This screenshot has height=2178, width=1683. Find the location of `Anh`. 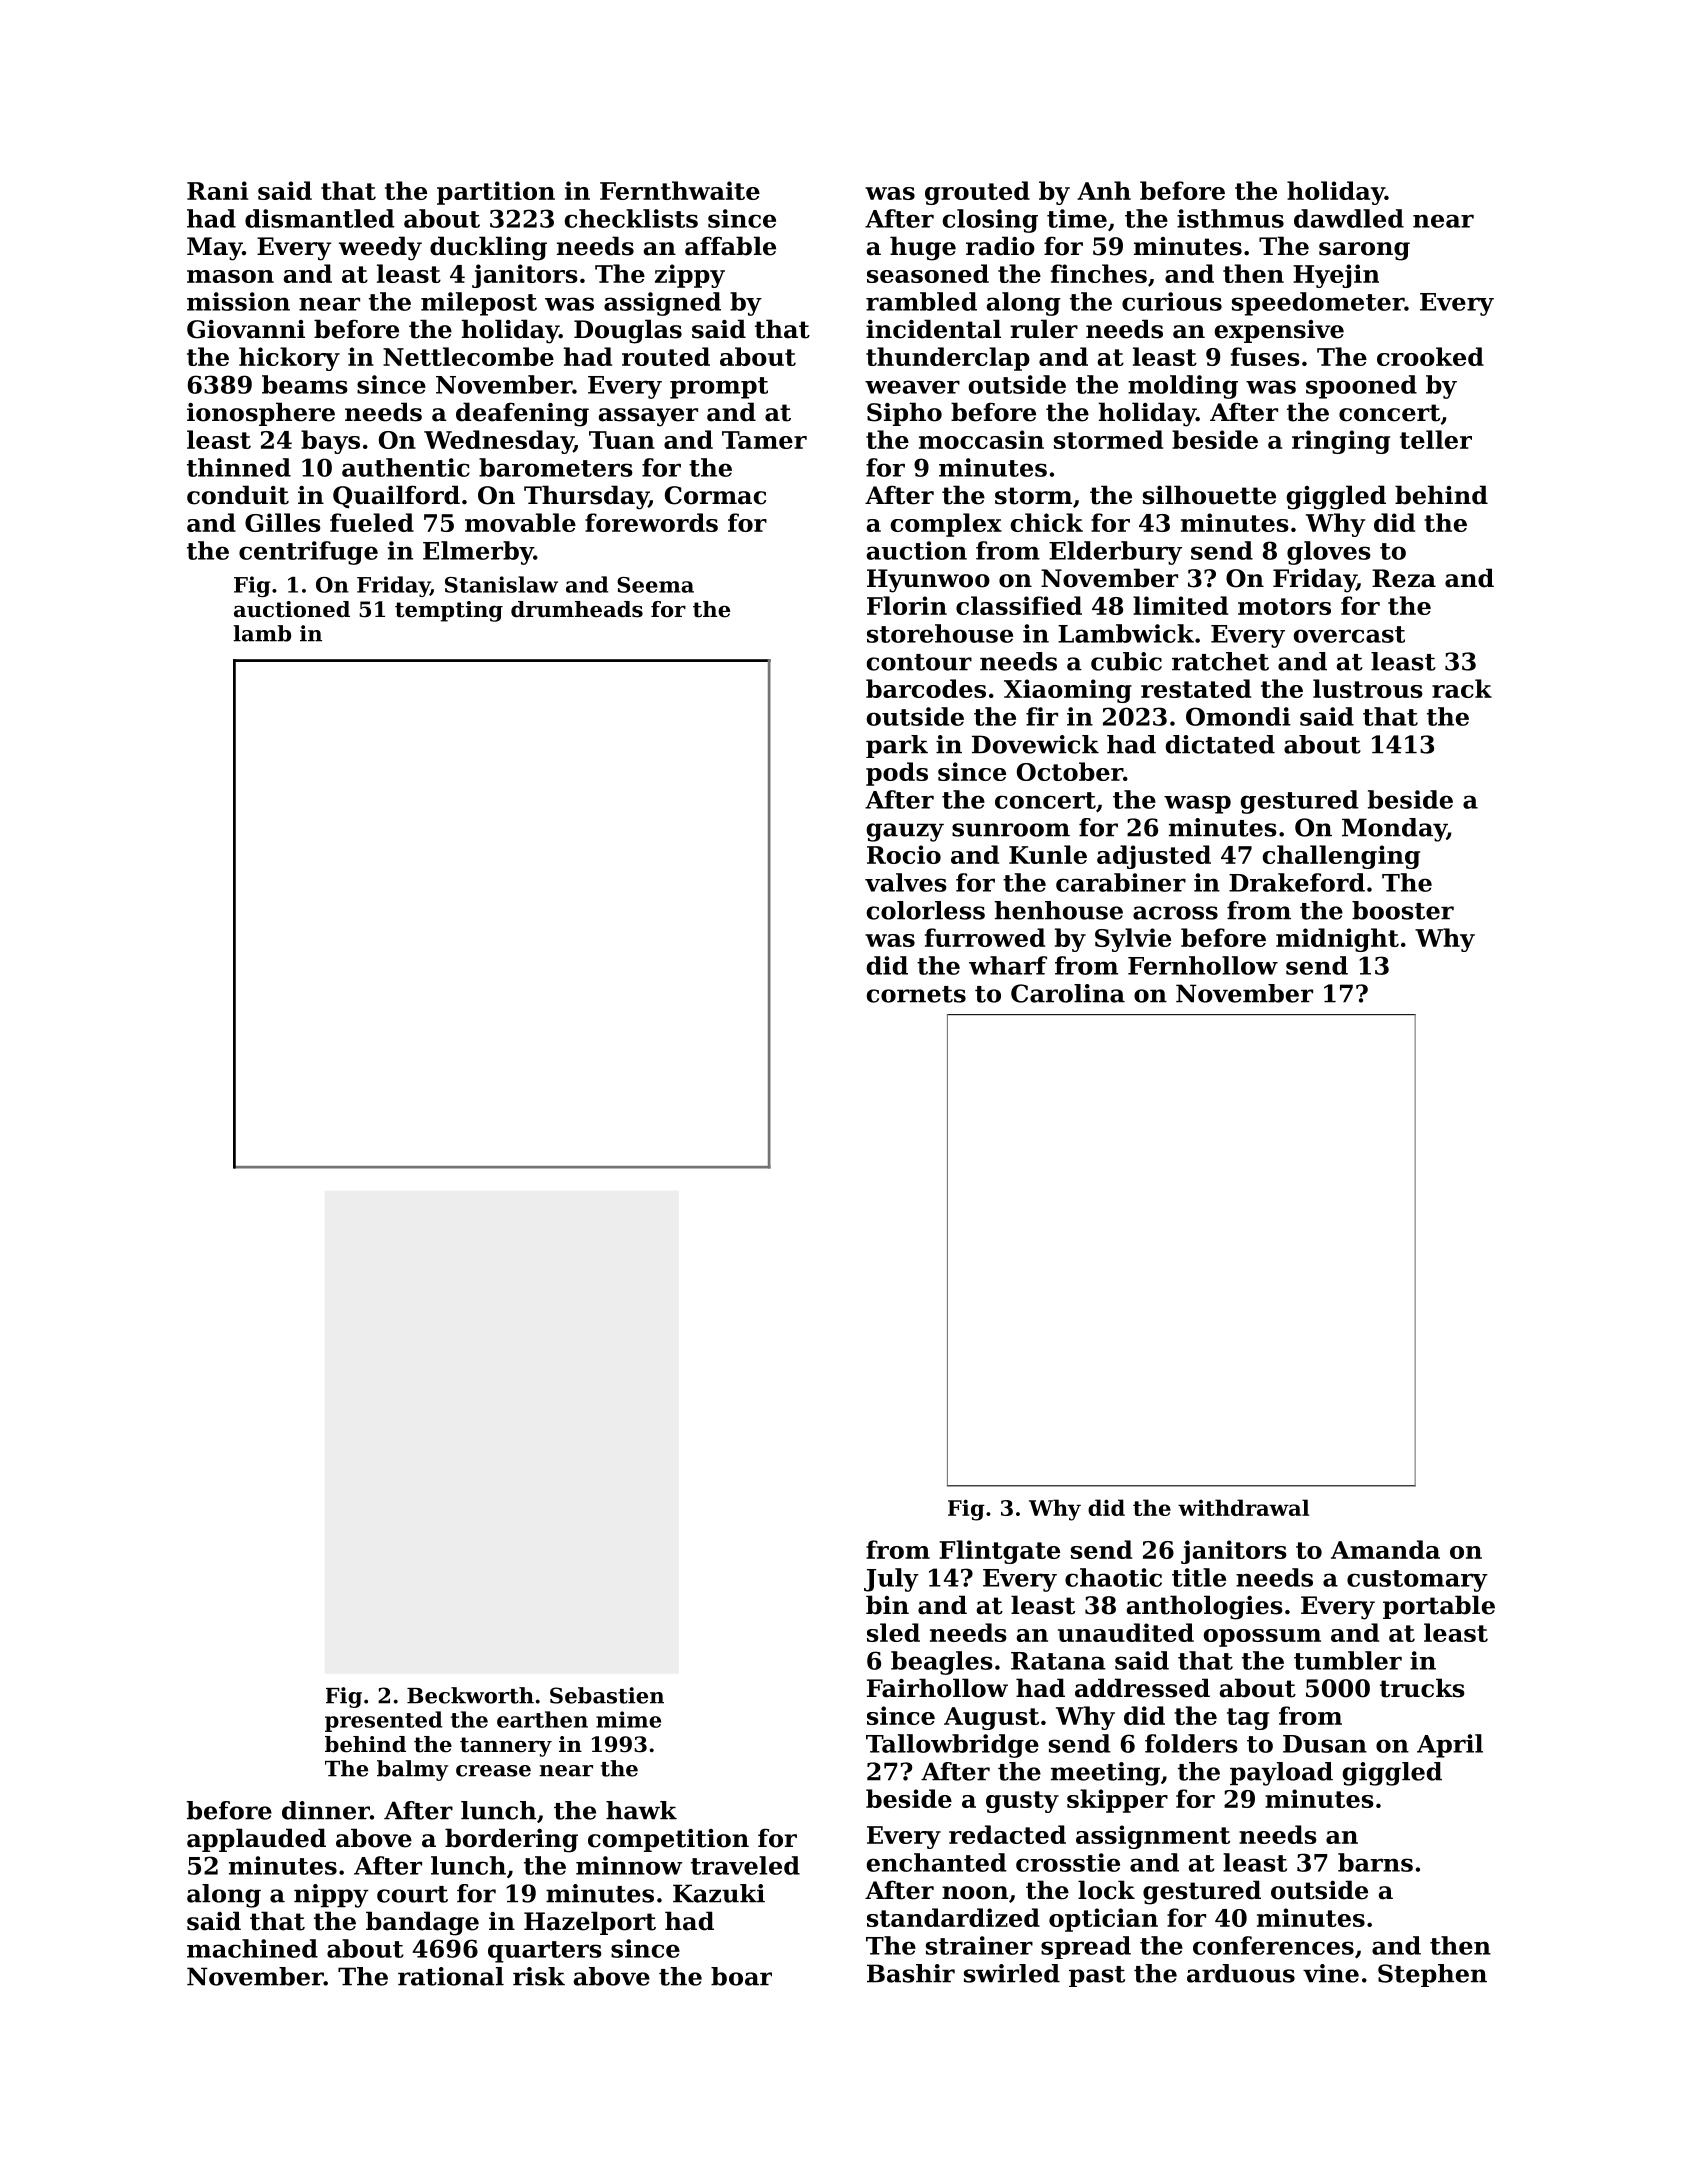

Anh is located at coordinates (1104, 190).
